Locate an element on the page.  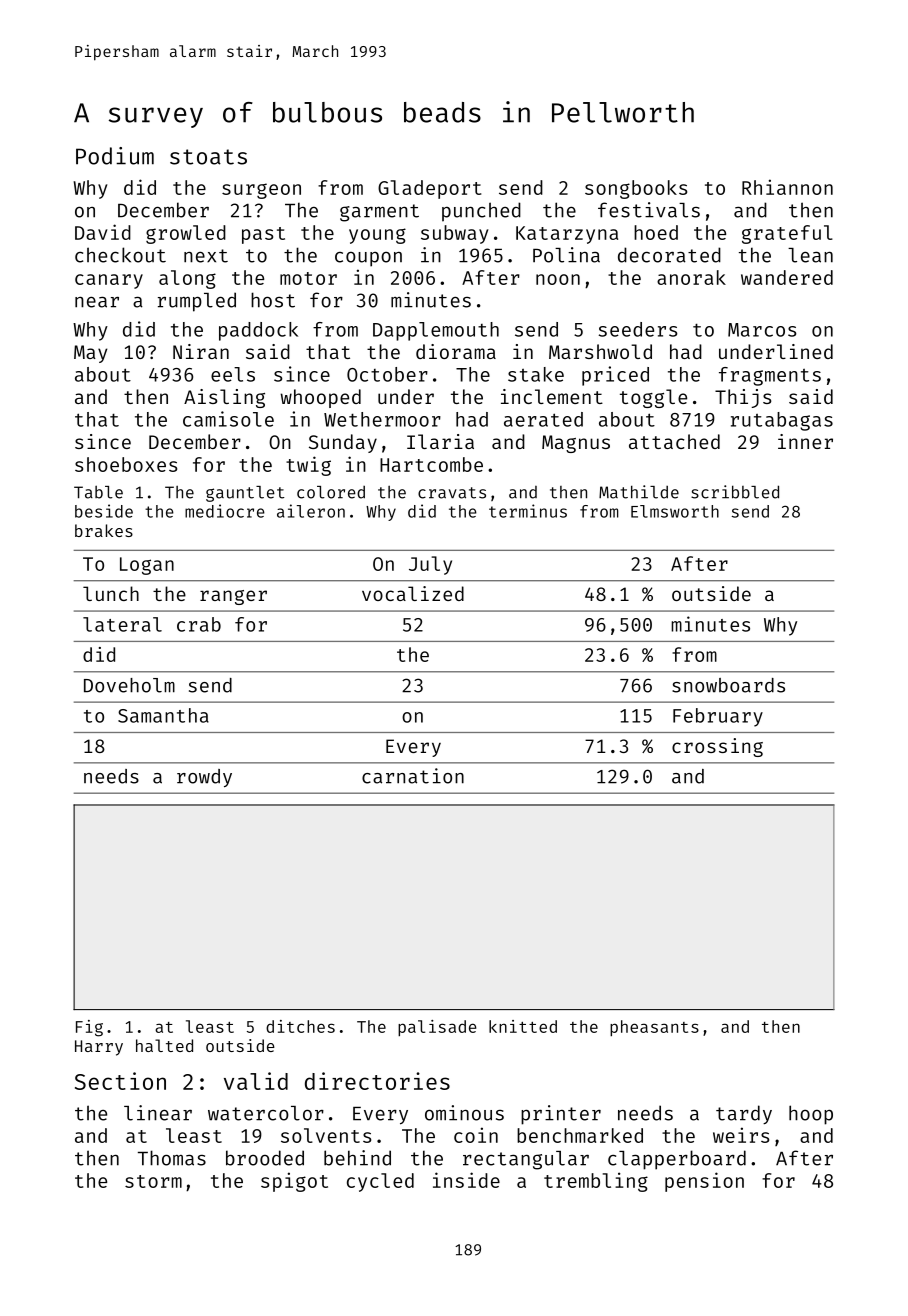
rowdy is located at coordinates (204, 778).
